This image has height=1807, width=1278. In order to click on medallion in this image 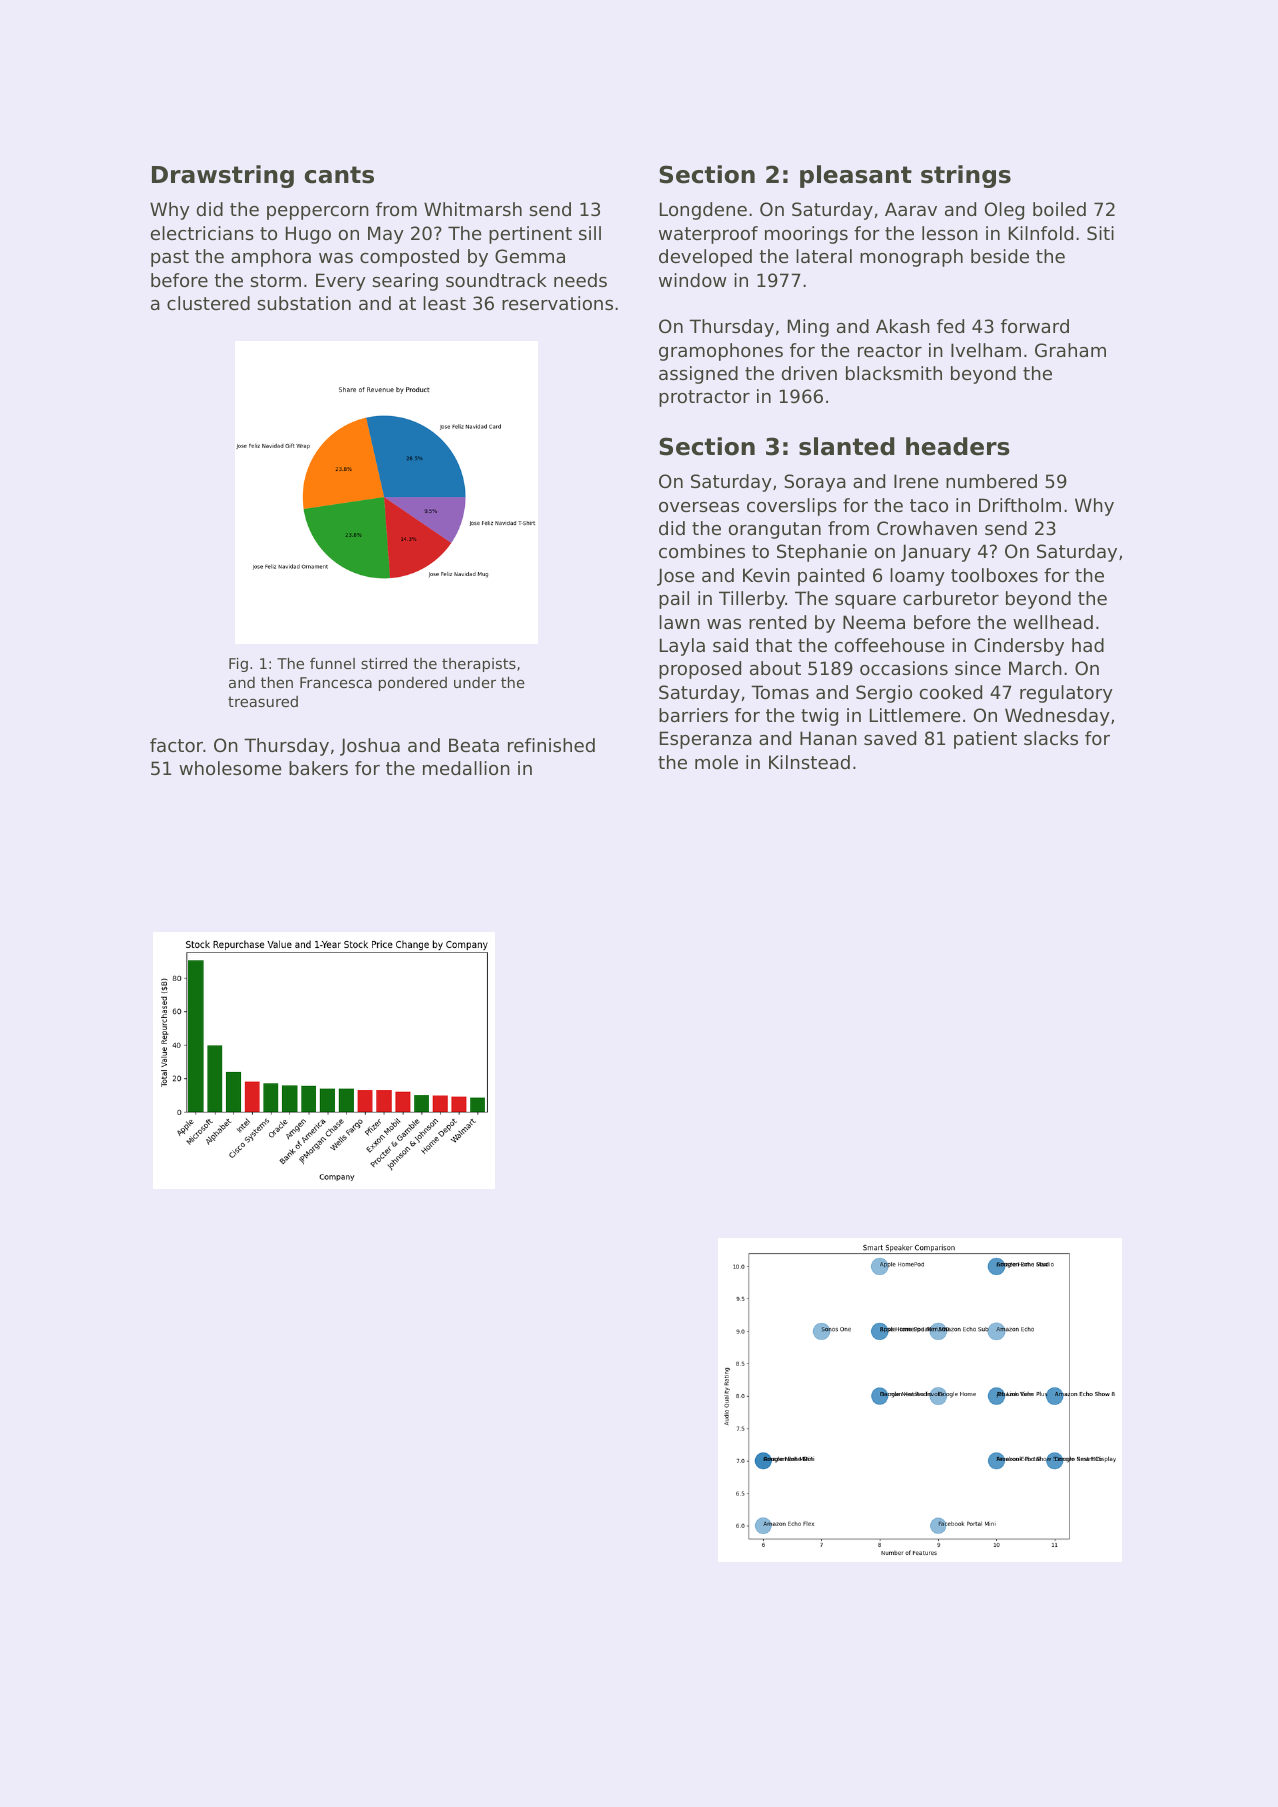, I will do `click(466, 768)`.
